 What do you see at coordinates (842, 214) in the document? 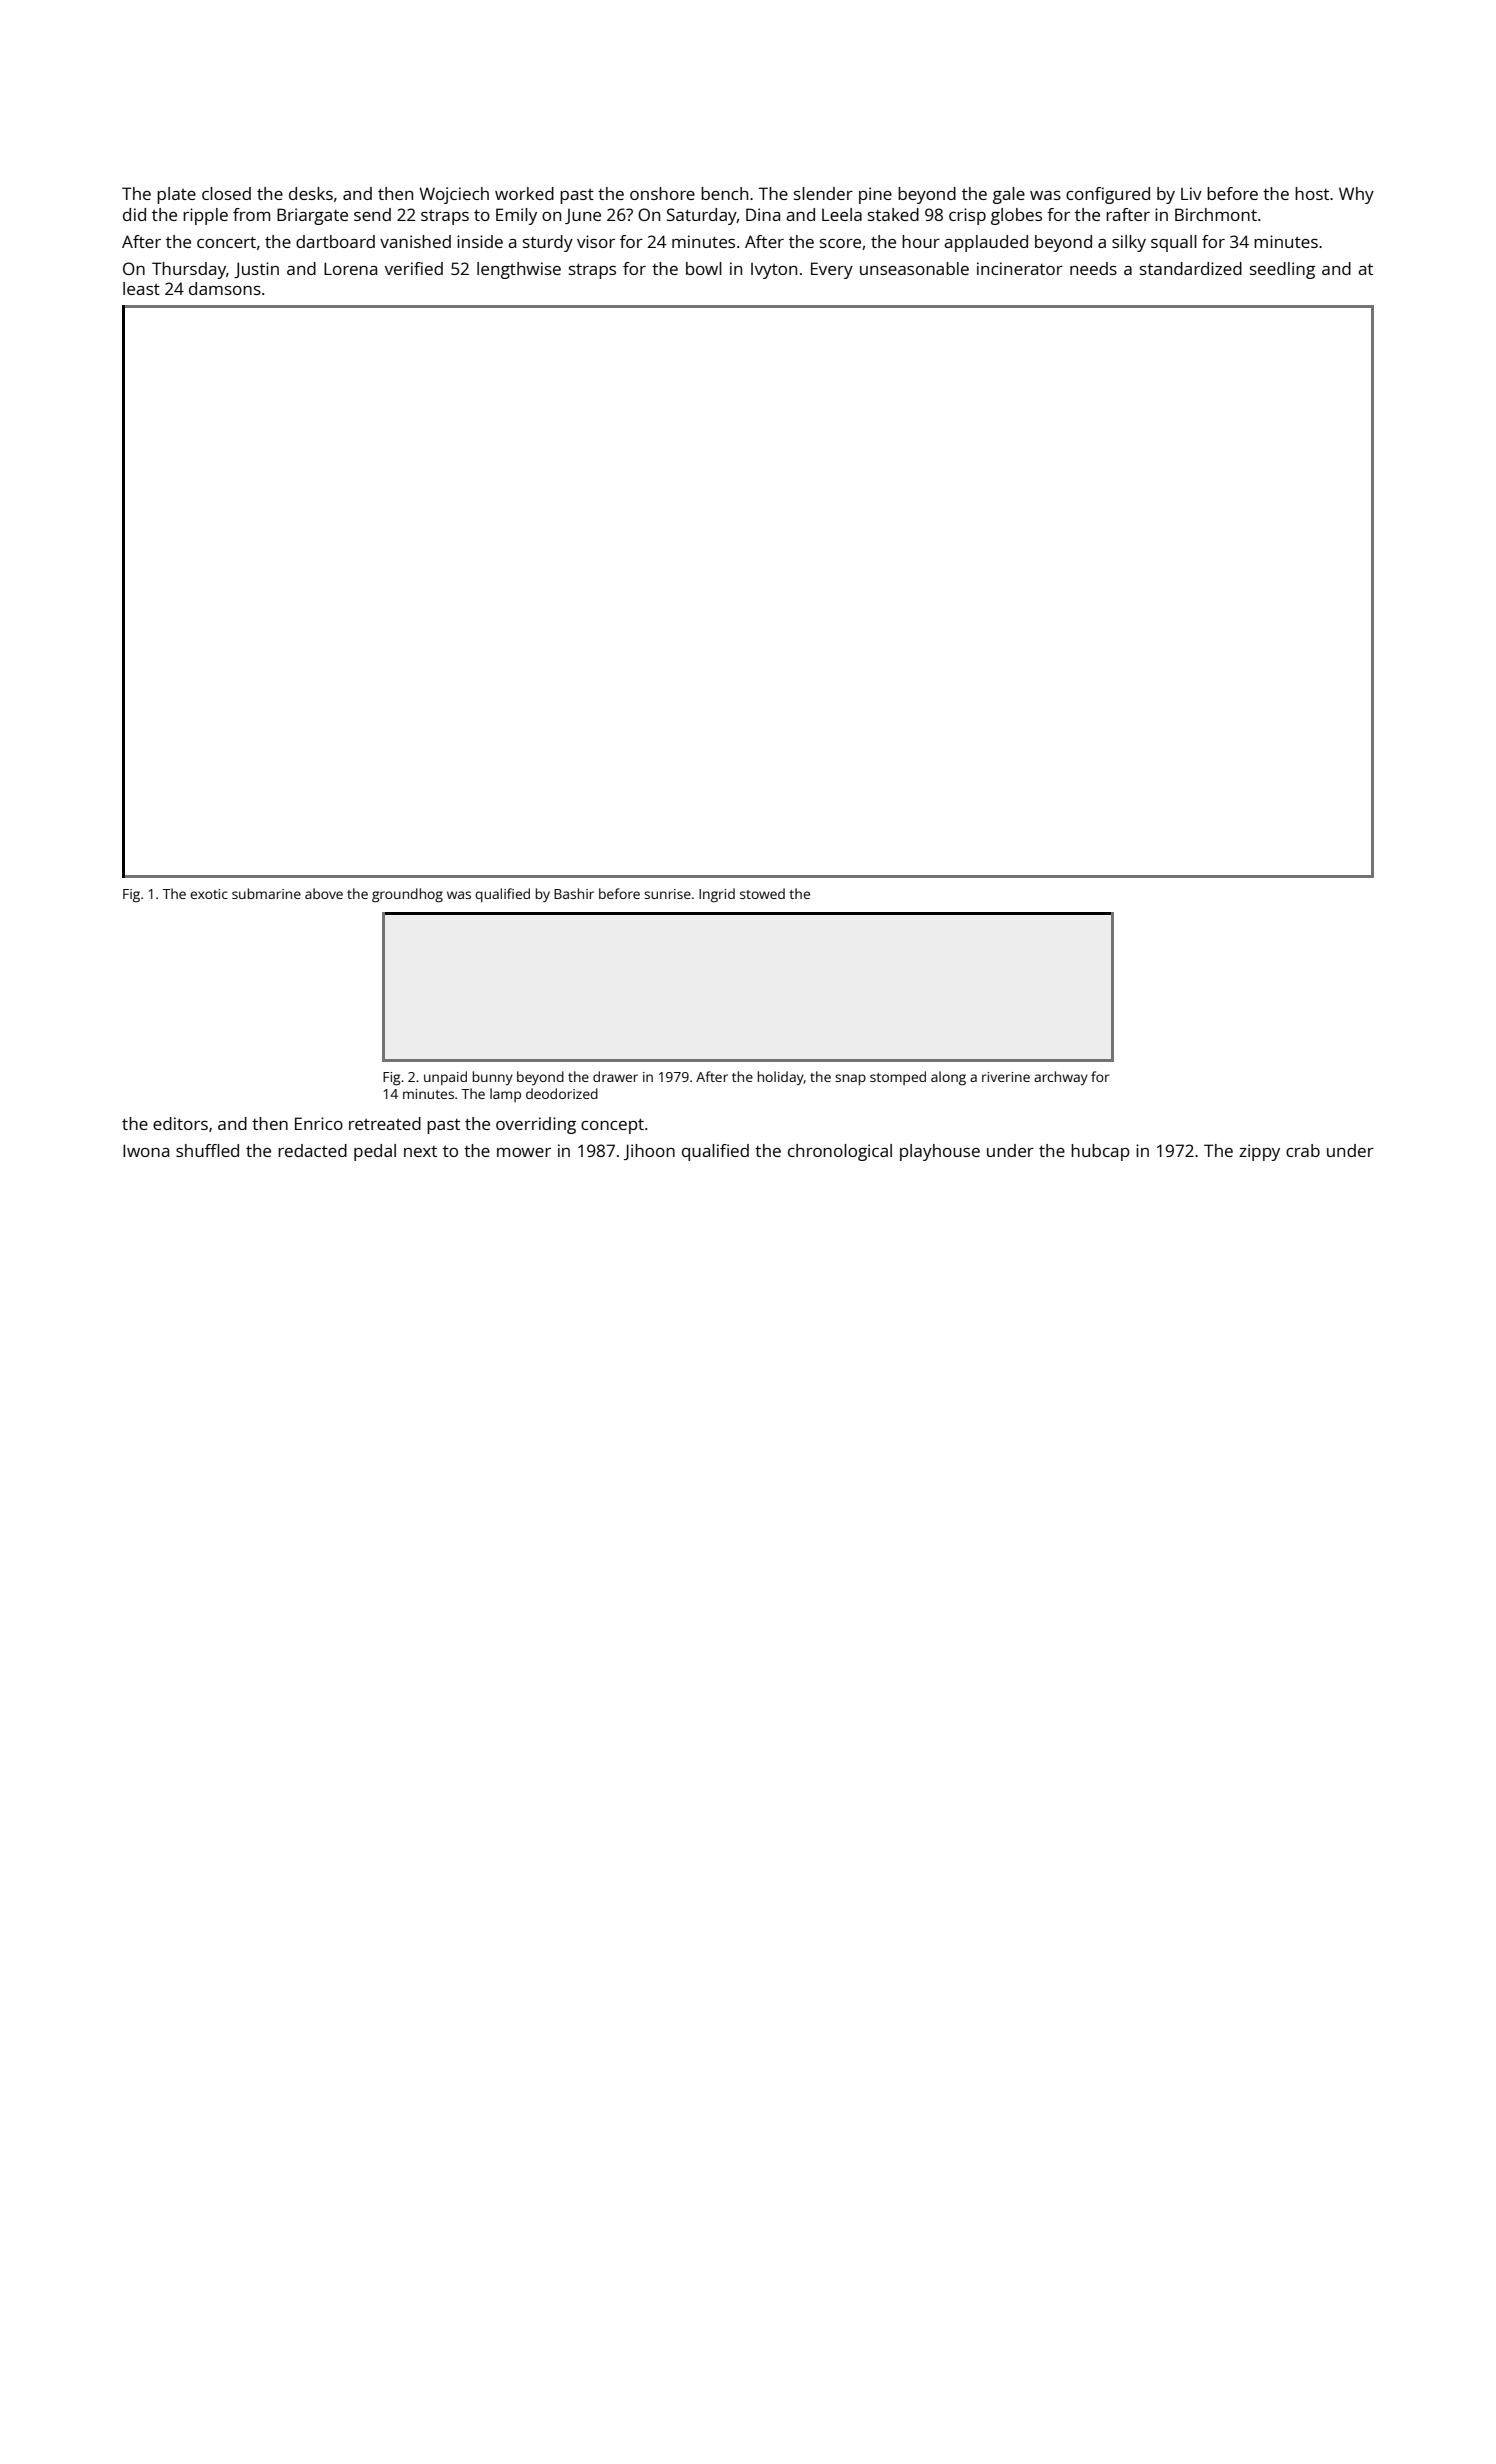
I see `Leela` at bounding box center [842, 214].
